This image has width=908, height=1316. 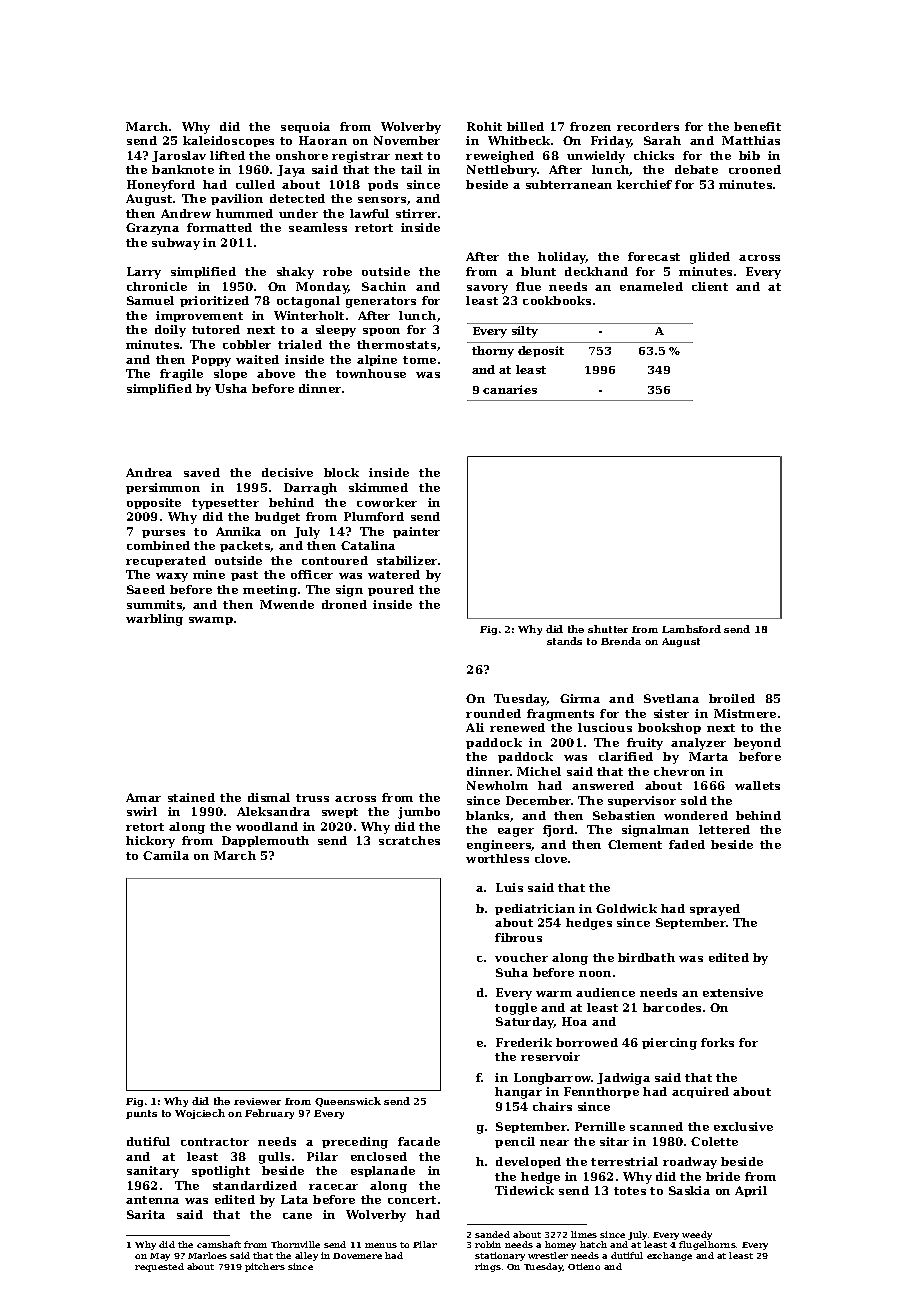 What do you see at coordinates (509, 887) in the image?
I see `Luis` at bounding box center [509, 887].
